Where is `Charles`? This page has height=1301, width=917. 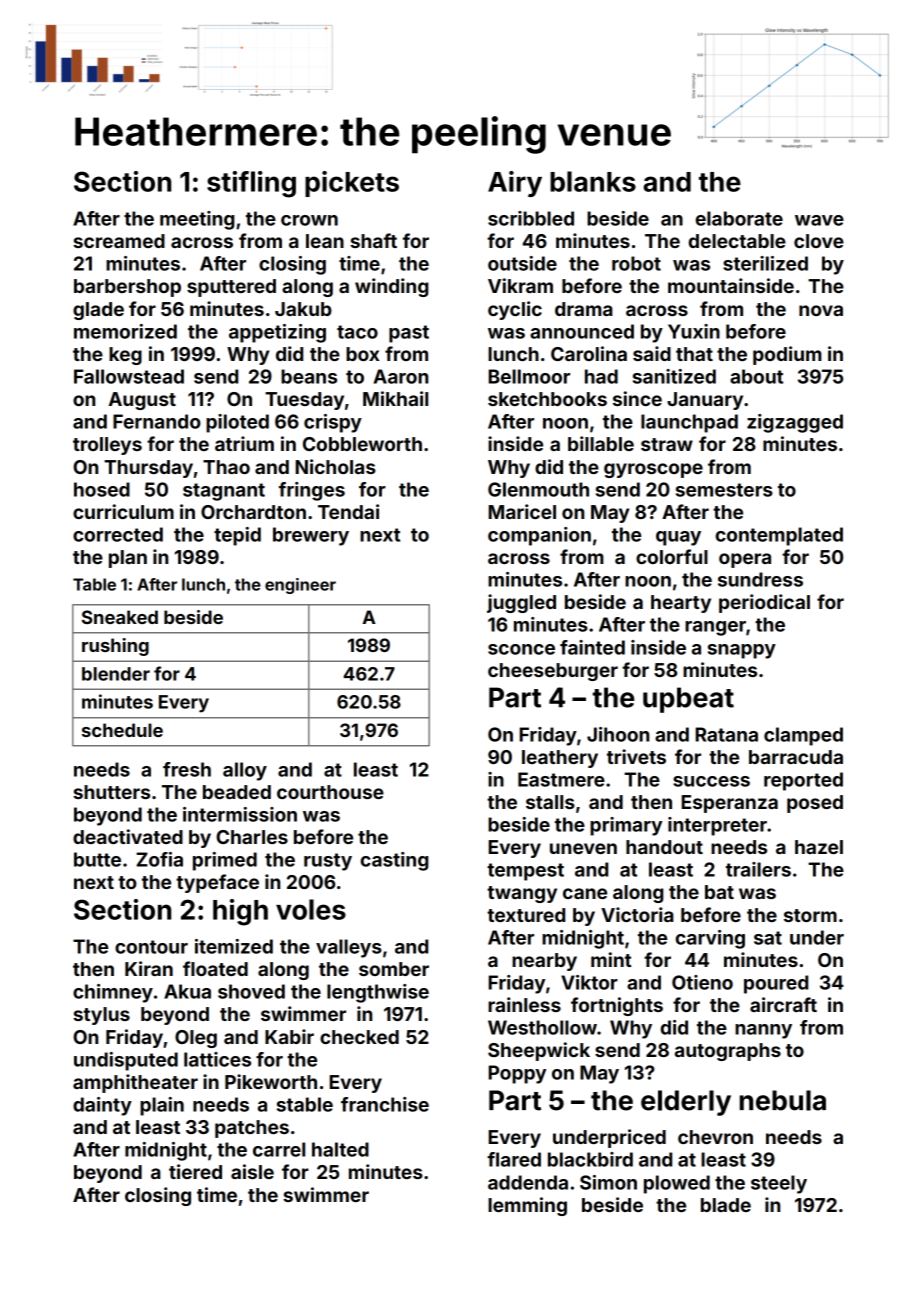 Charles is located at coordinates (252, 837).
